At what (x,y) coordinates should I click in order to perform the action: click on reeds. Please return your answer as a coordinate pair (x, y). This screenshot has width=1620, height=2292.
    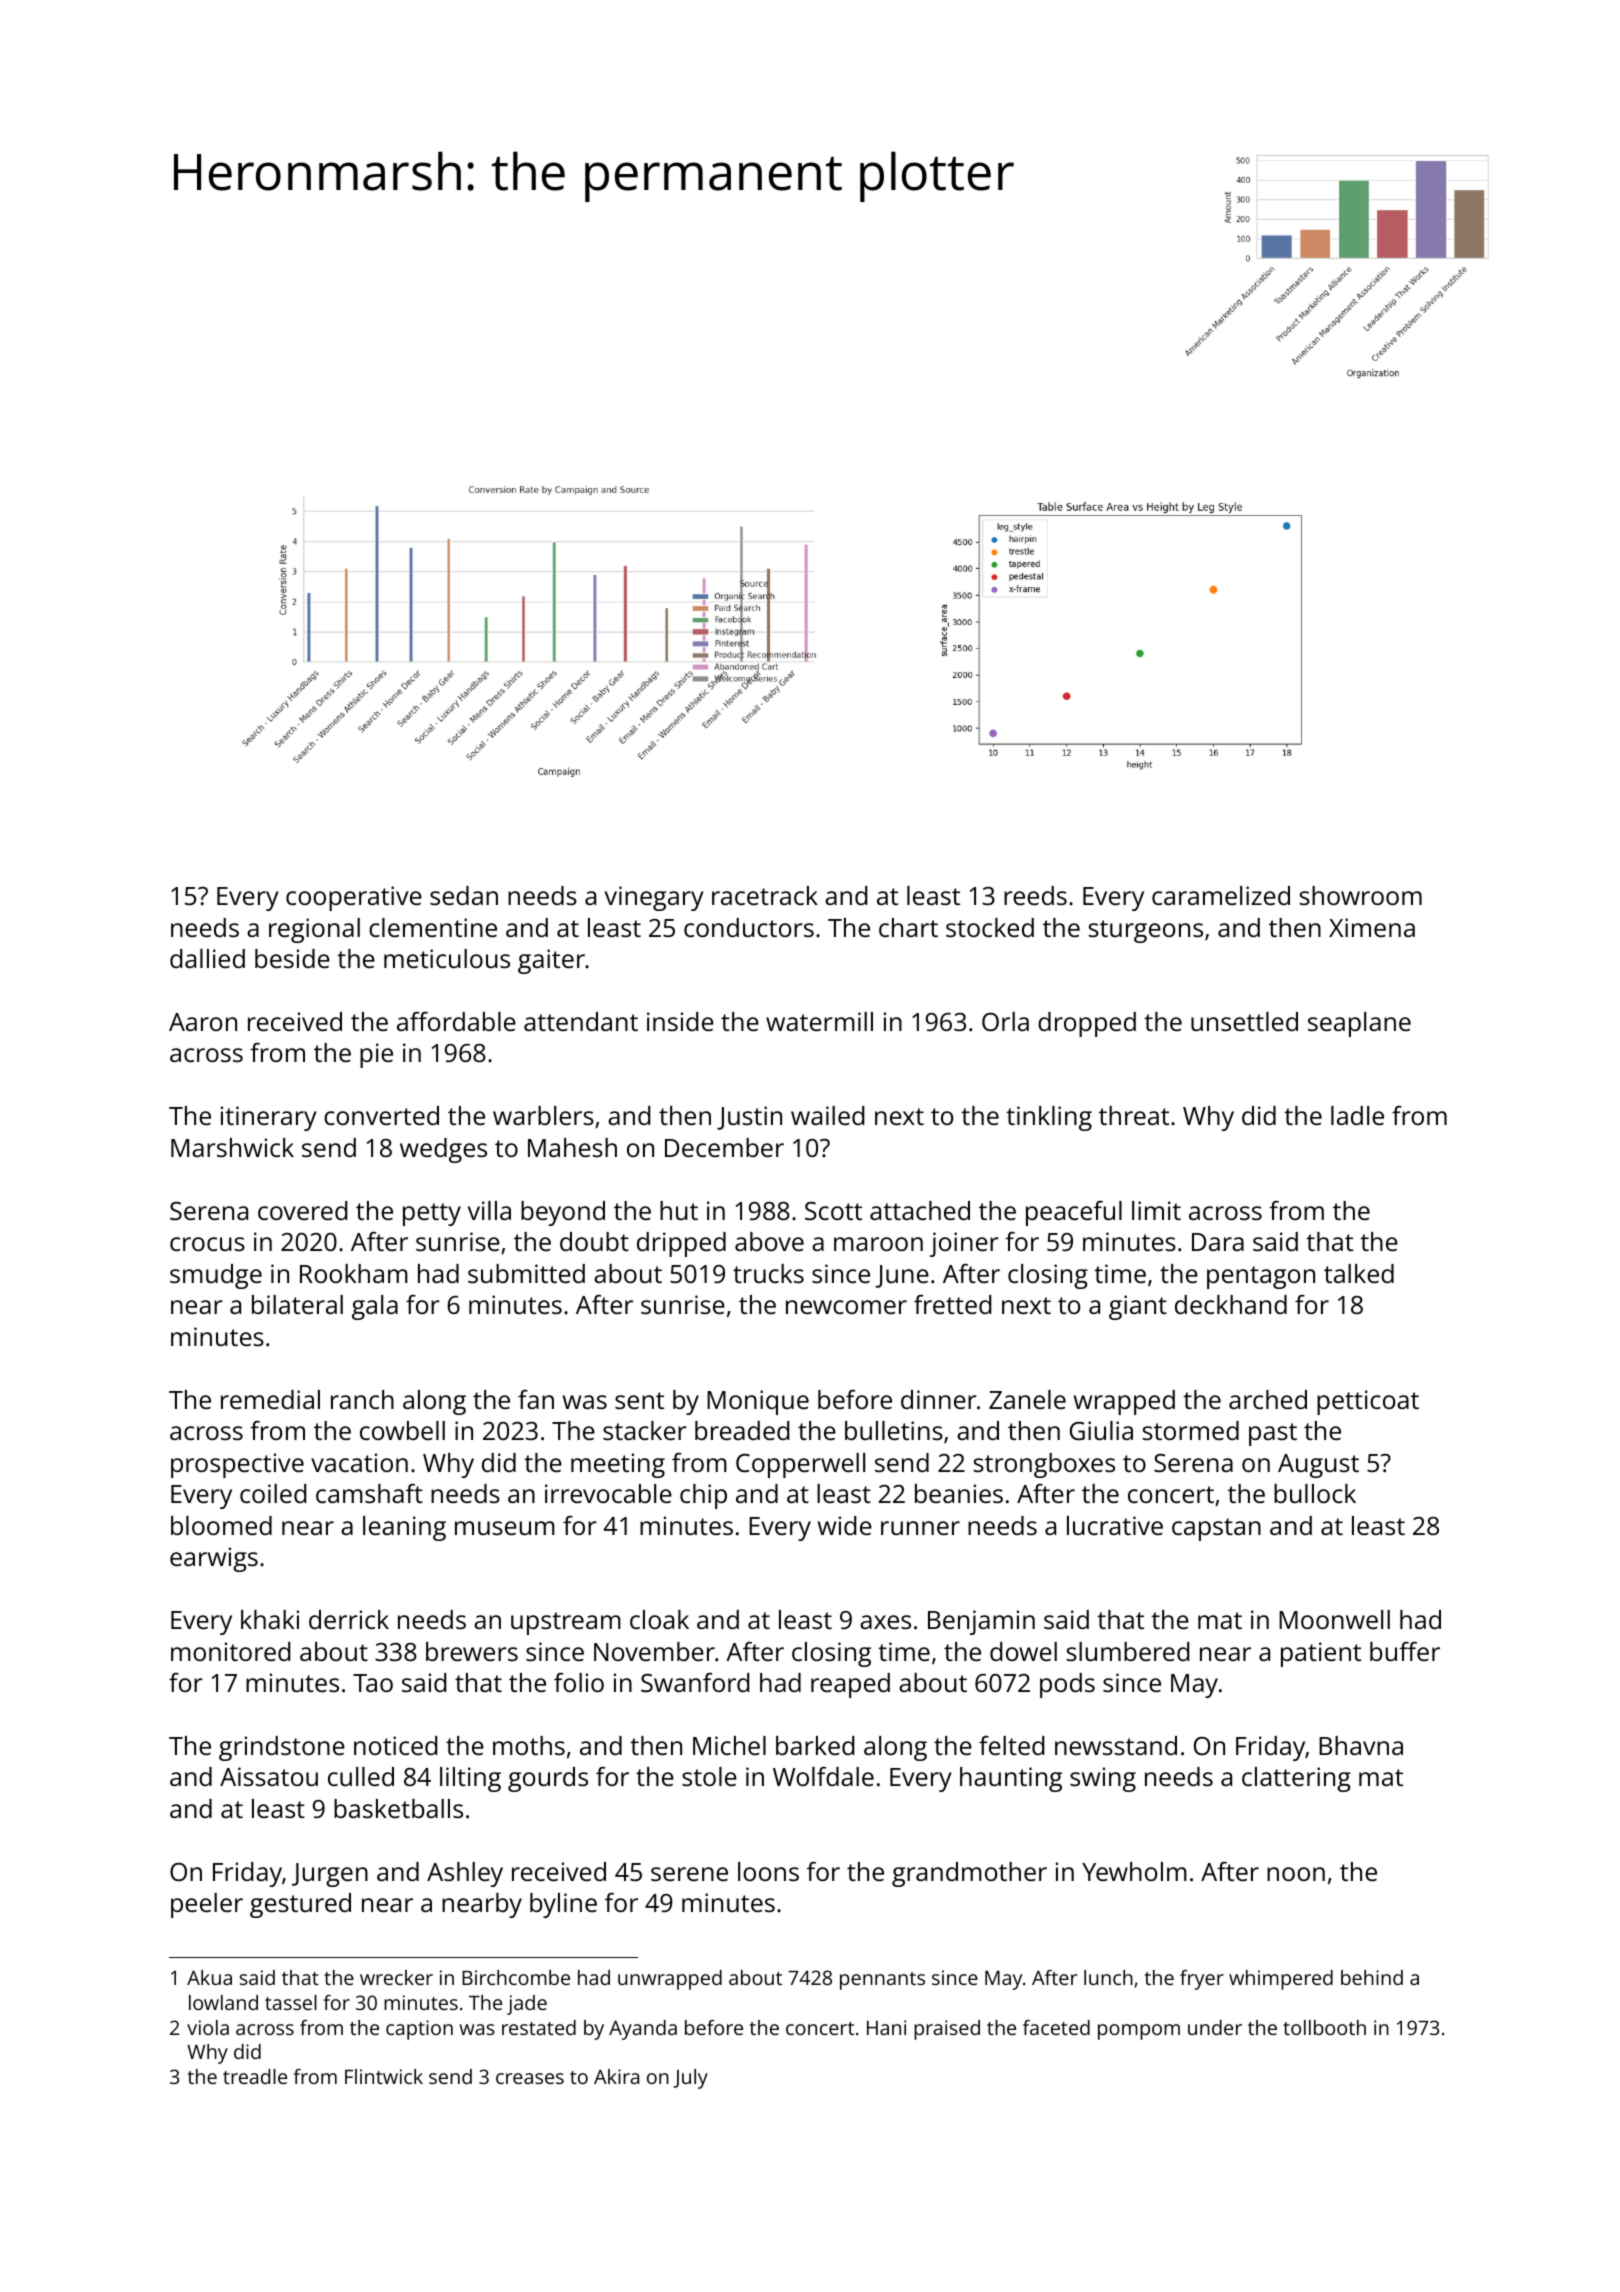
    Looking at the image, I should click on (1035, 895).
